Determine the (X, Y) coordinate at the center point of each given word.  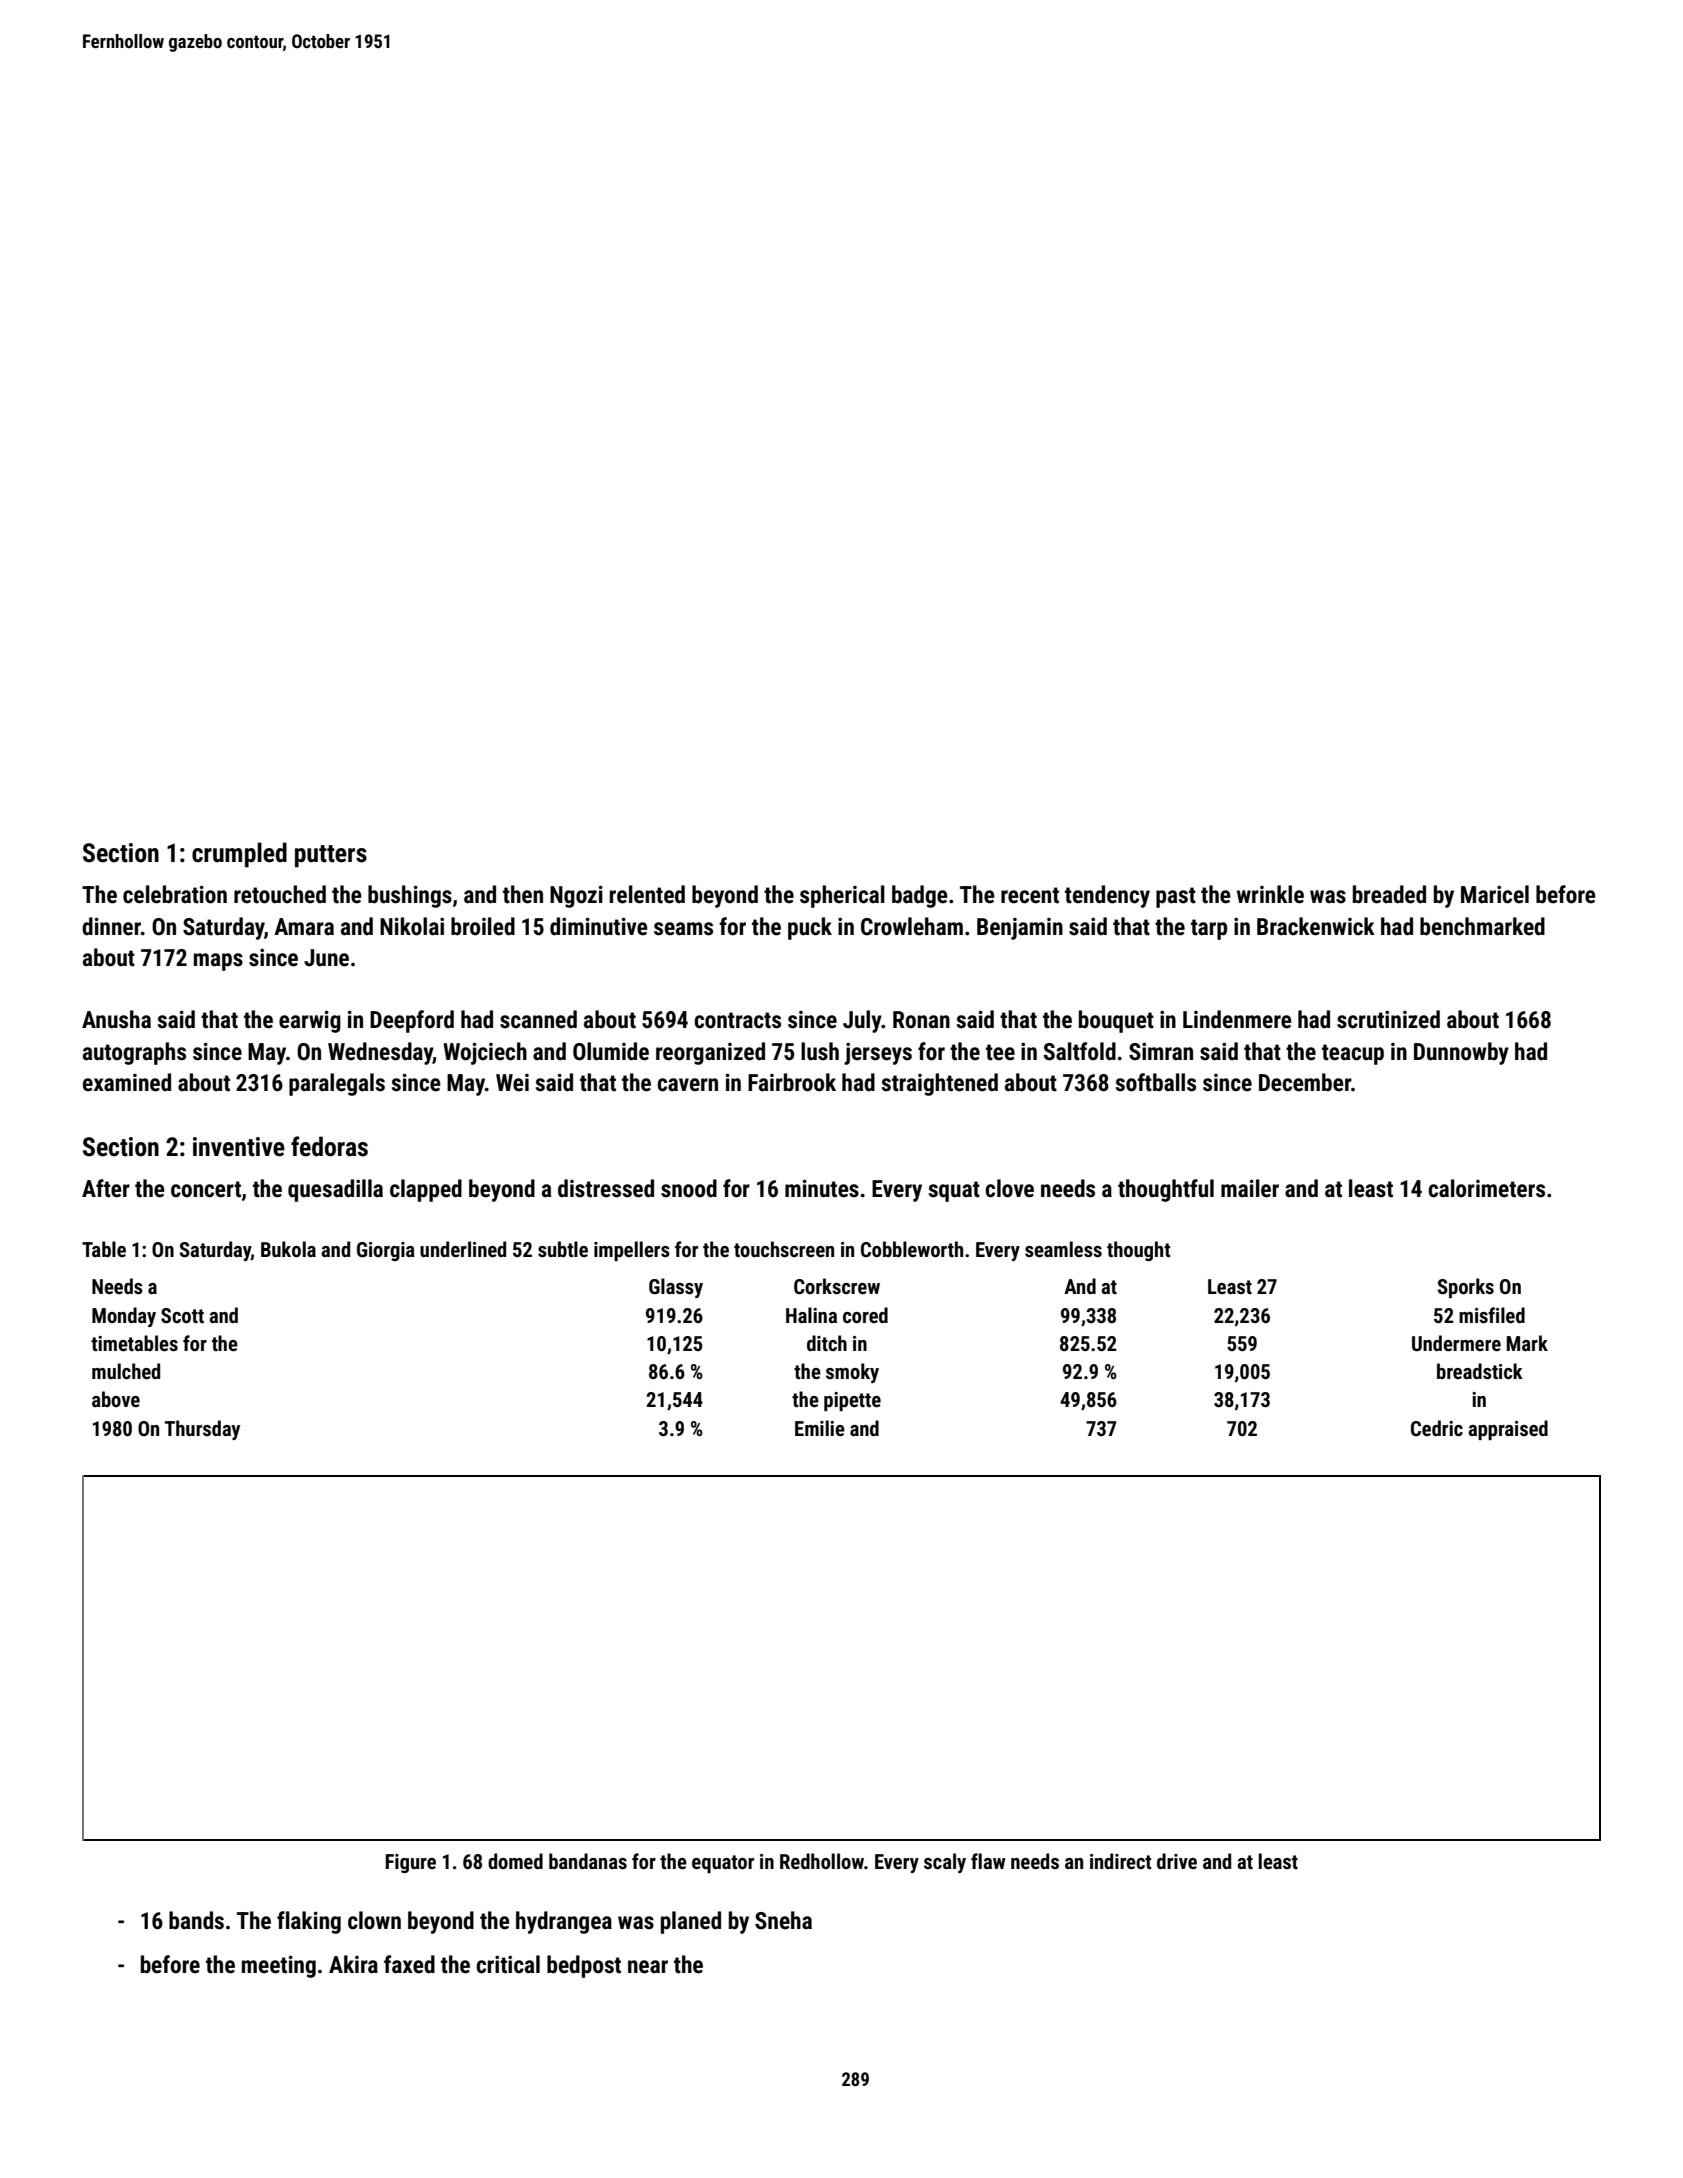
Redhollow (822, 1861)
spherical (842, 896)
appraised (1508, 1430)
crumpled (239, 855)
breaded (1389, 894)
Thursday (202, 1430)
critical (508, 1964)
